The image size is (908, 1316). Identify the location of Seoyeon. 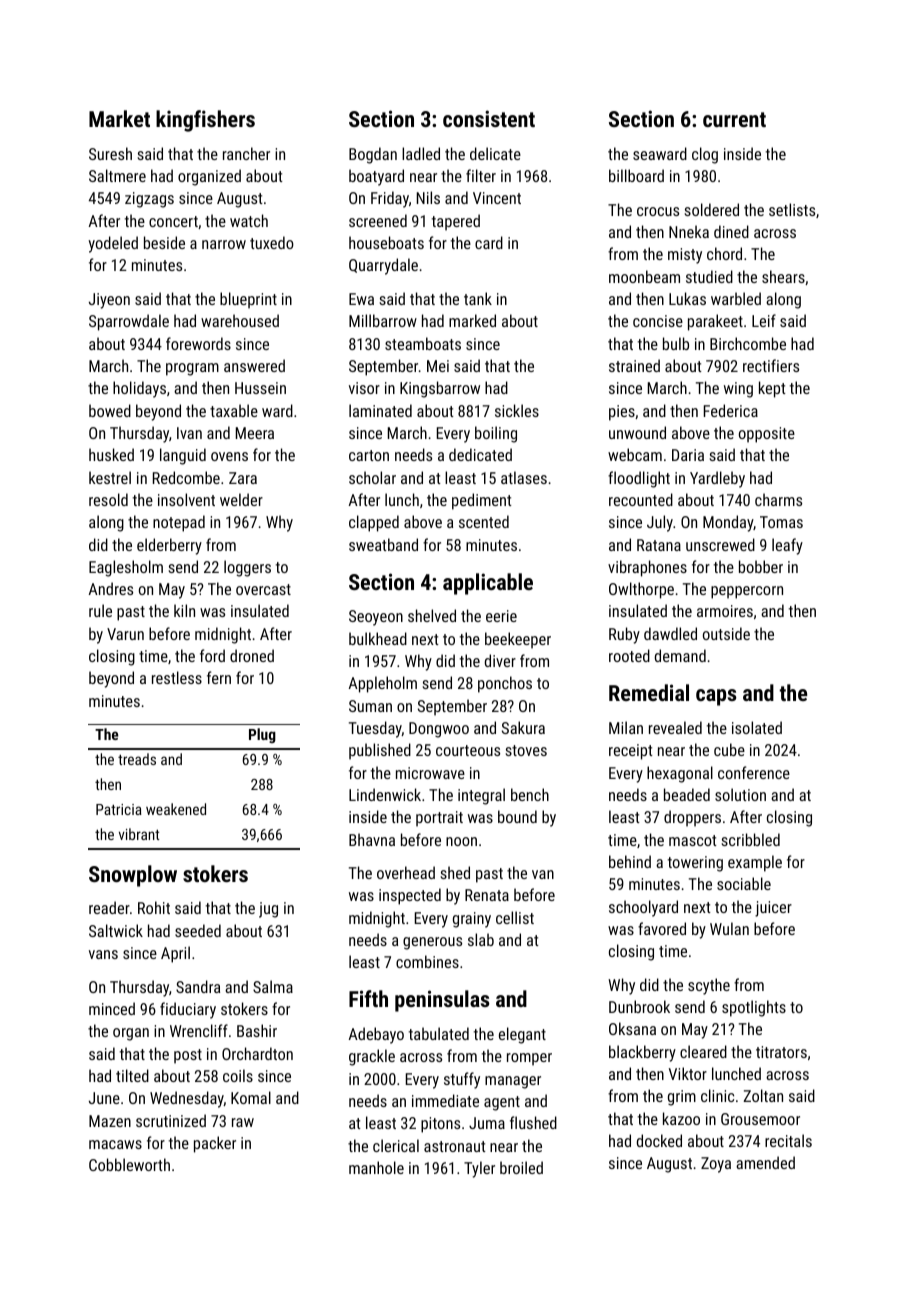
(376, 618).
